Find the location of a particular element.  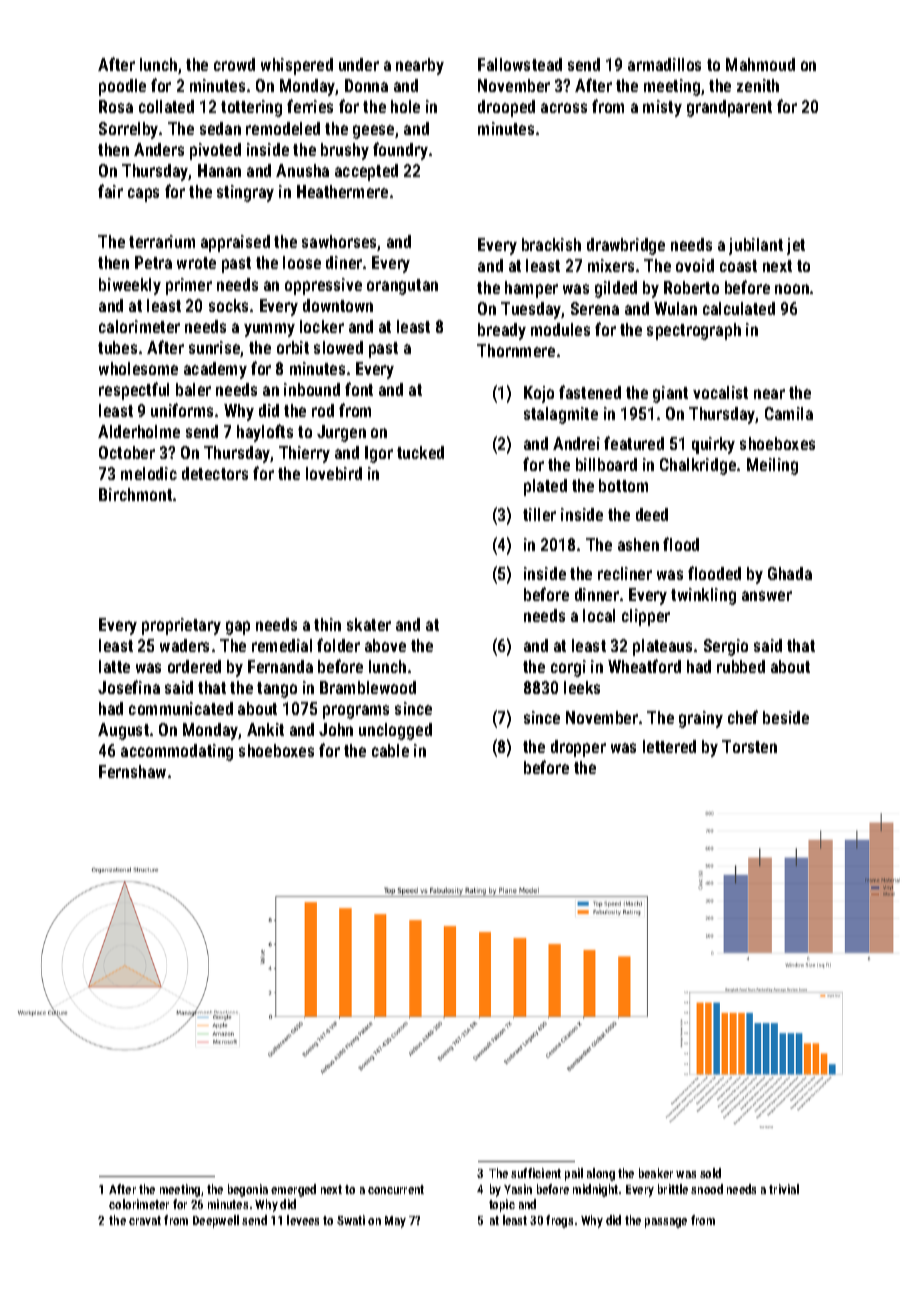

grandparent is located at coordinates (729, 108).
